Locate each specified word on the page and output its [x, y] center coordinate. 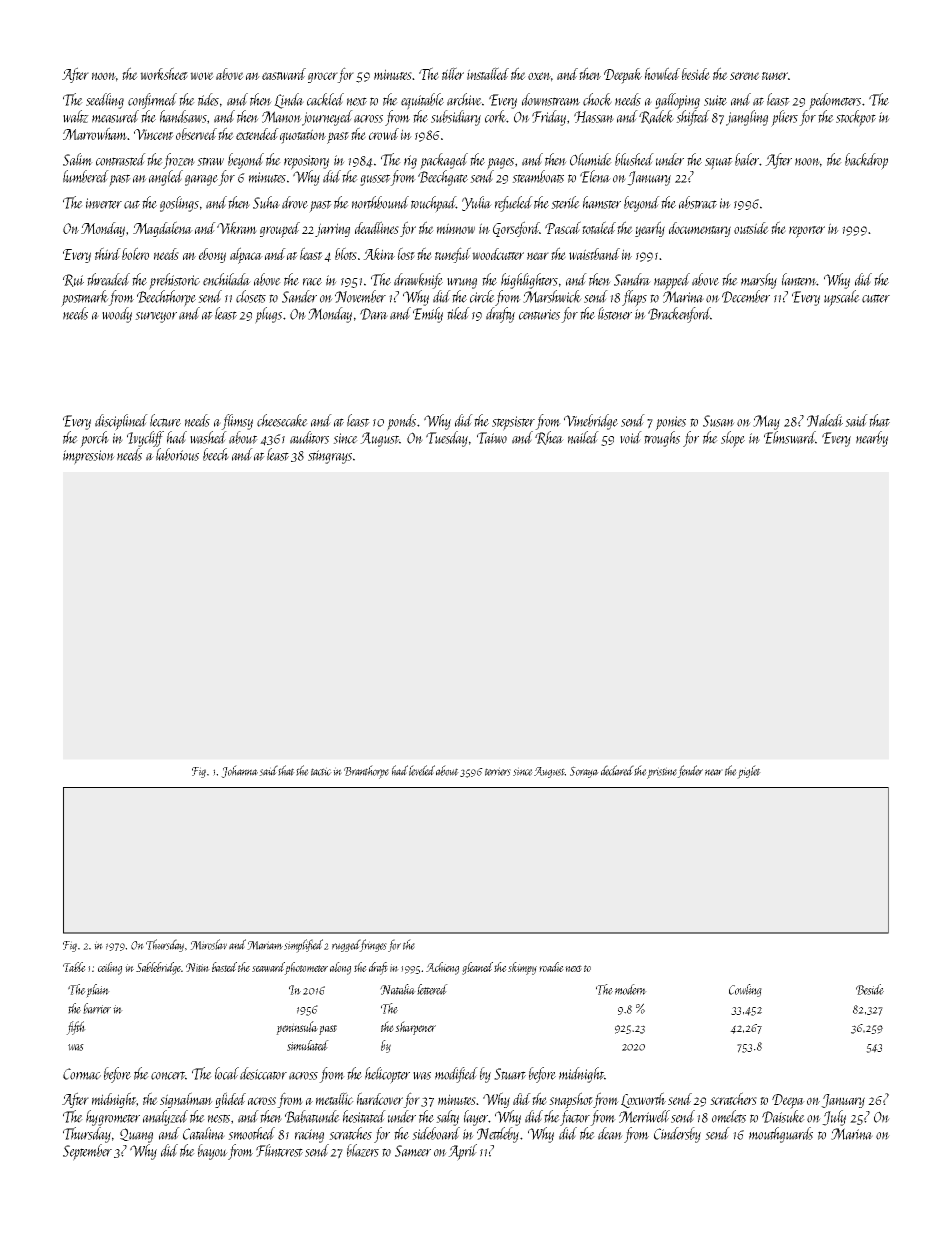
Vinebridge [591, 422]
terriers [498, 771]
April [462, 1152]
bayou [213, 1152]
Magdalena [163, 229]
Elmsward [790, 437]
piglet [749, 772]
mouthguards [781, 1135]
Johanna [239, 771]
